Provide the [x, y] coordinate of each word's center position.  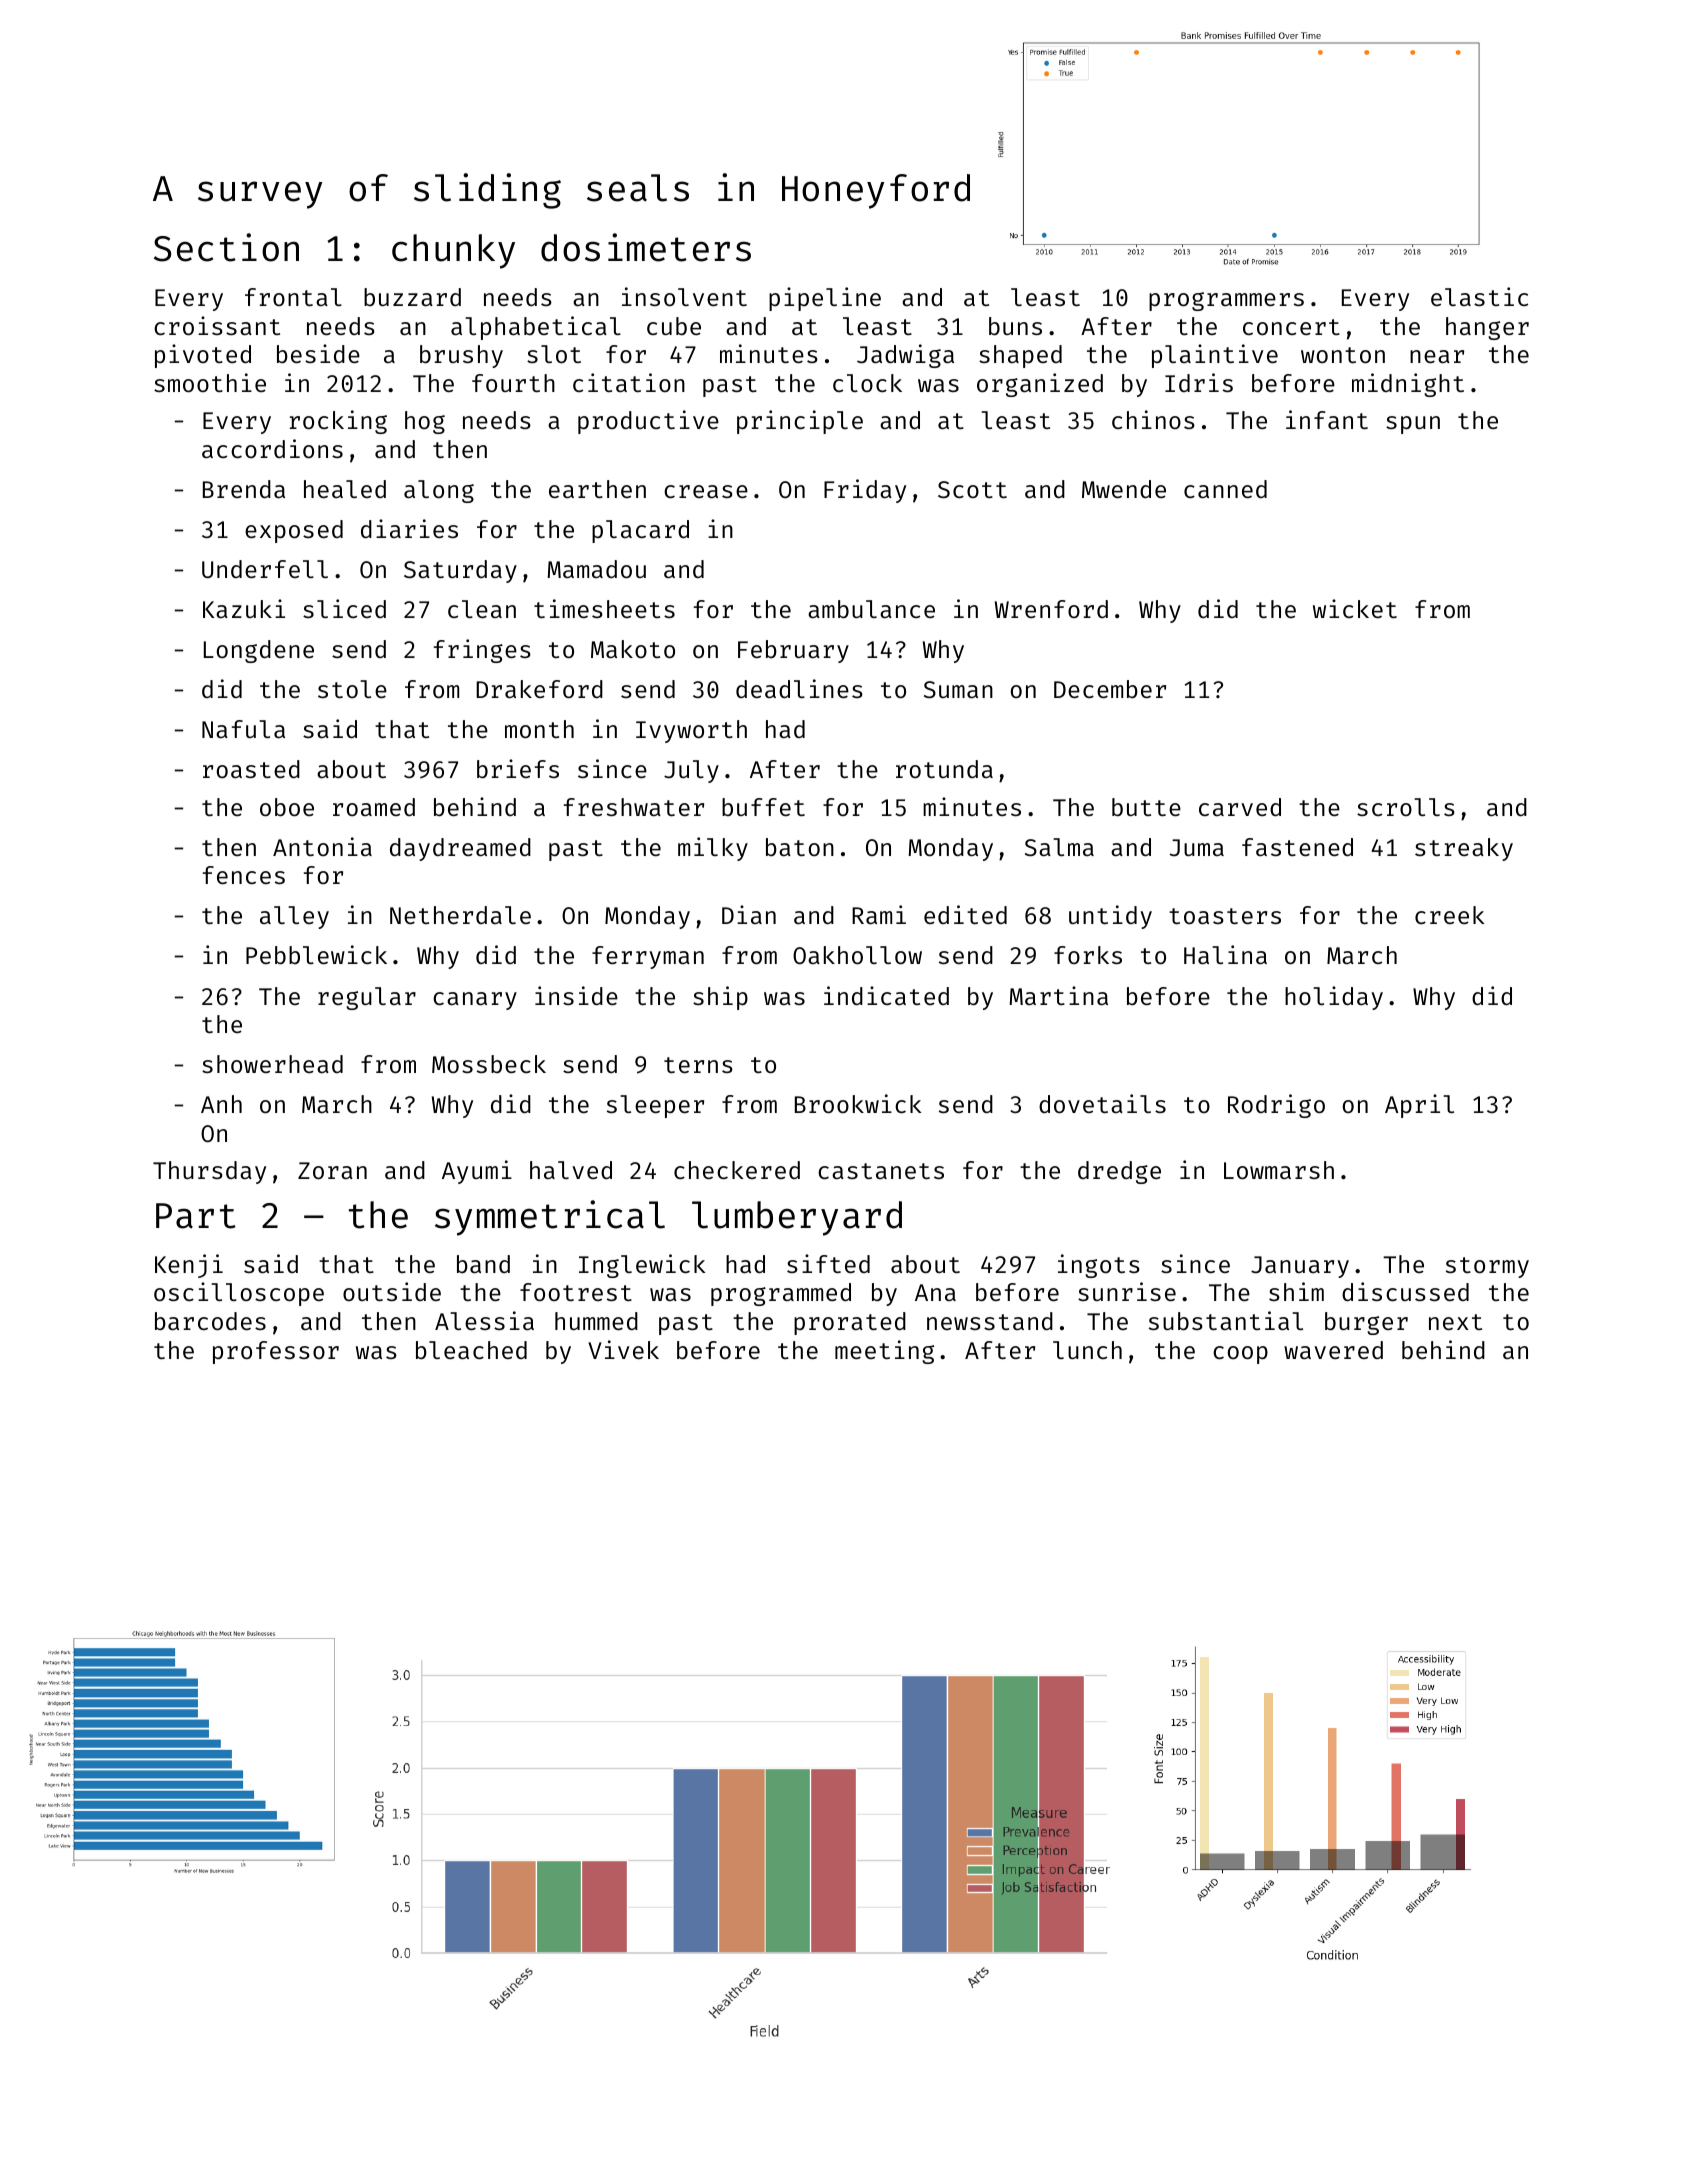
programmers [1226, 301]
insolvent [684, 296]
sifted [828, 1263]
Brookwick [858, 1103]
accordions [272, 448]
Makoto [633, 649]
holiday [1334, 998]
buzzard [412, 297]
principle [800, 422]
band [483, 1264]
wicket [1355, 608]
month [539, 729]
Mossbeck [489, 1064]
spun [1413, 425]
